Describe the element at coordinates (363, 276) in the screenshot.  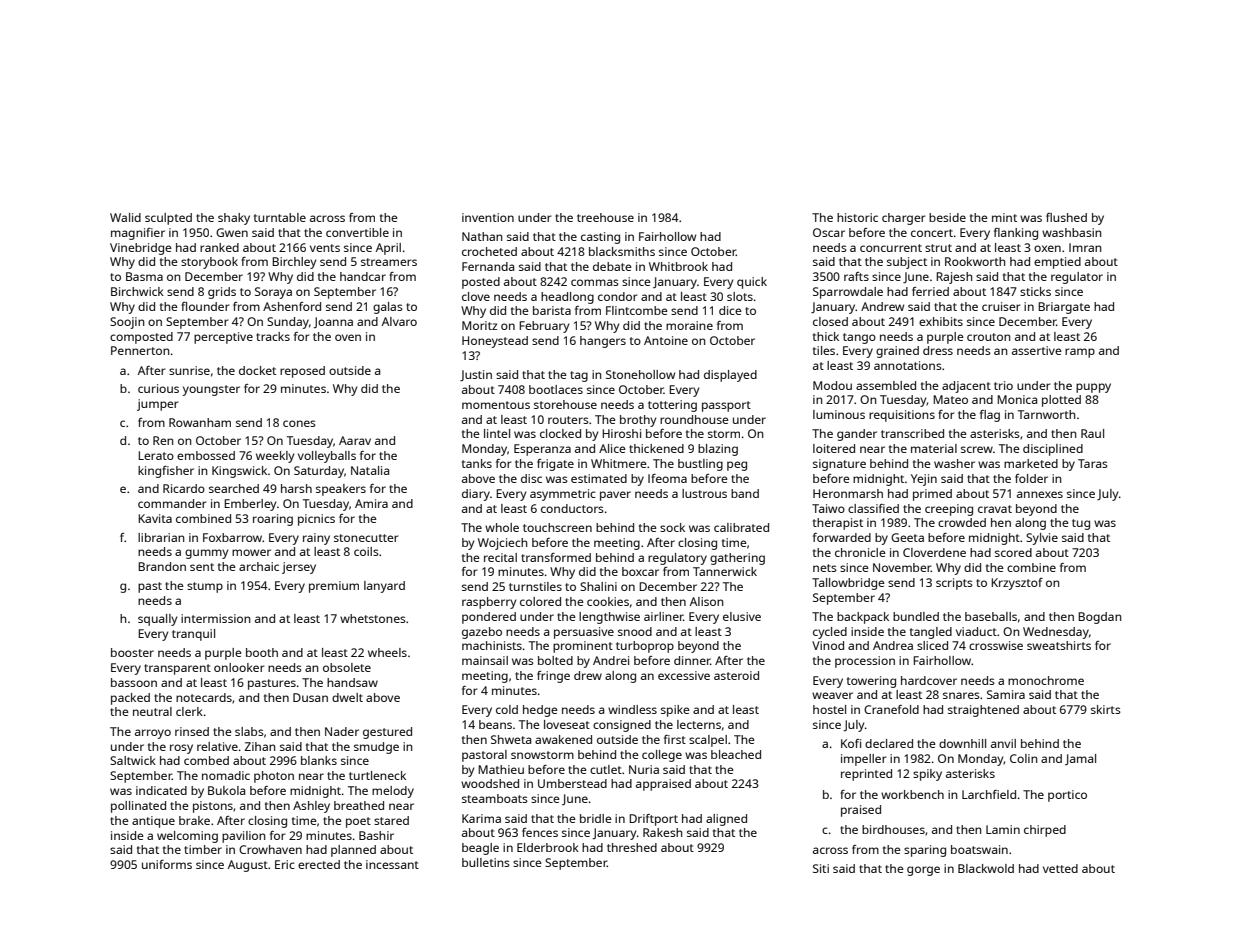
I see `handcar` at that location.
